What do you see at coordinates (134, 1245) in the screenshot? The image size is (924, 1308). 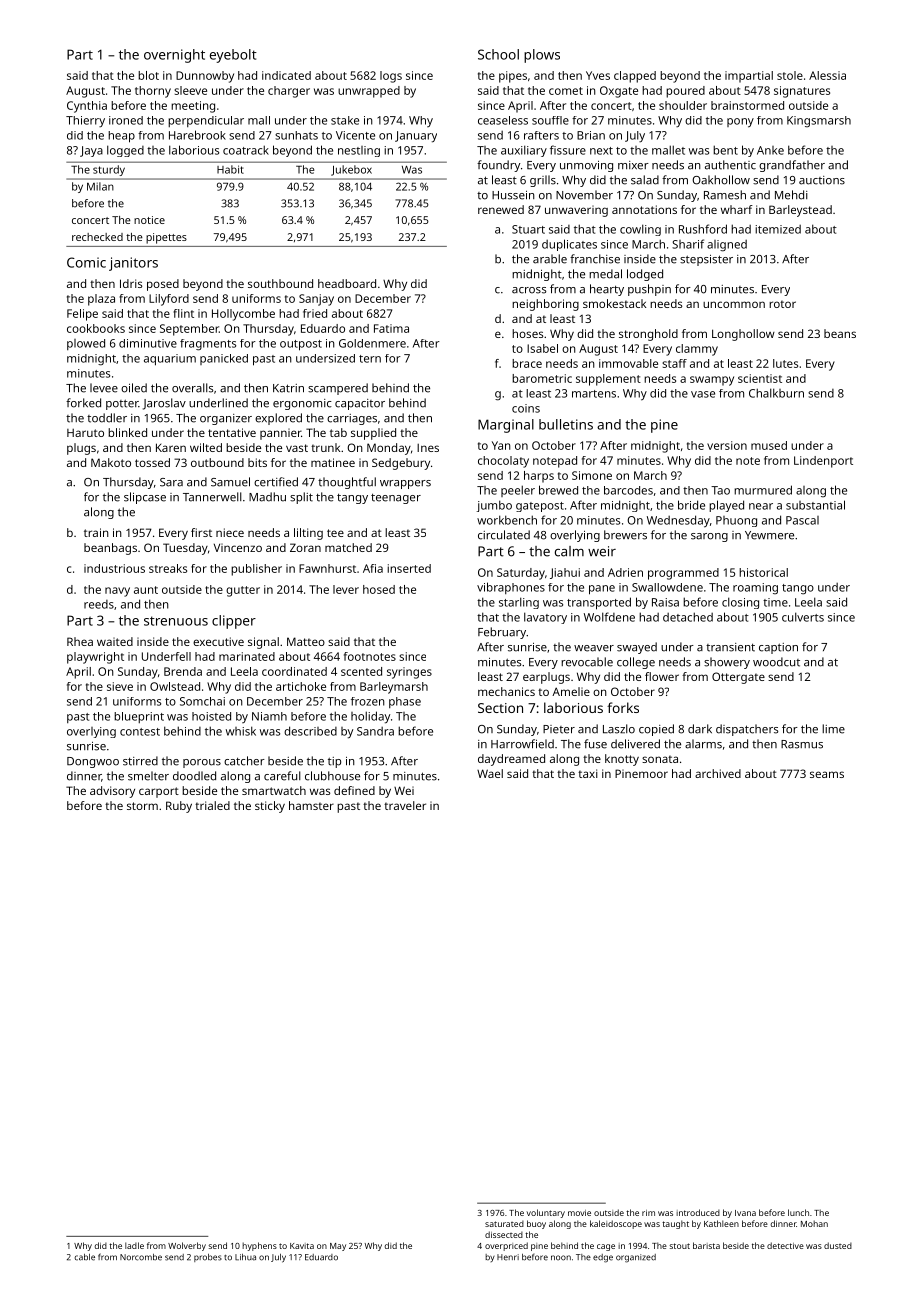 I see `ladle` at bounding box center [134, 1245].
